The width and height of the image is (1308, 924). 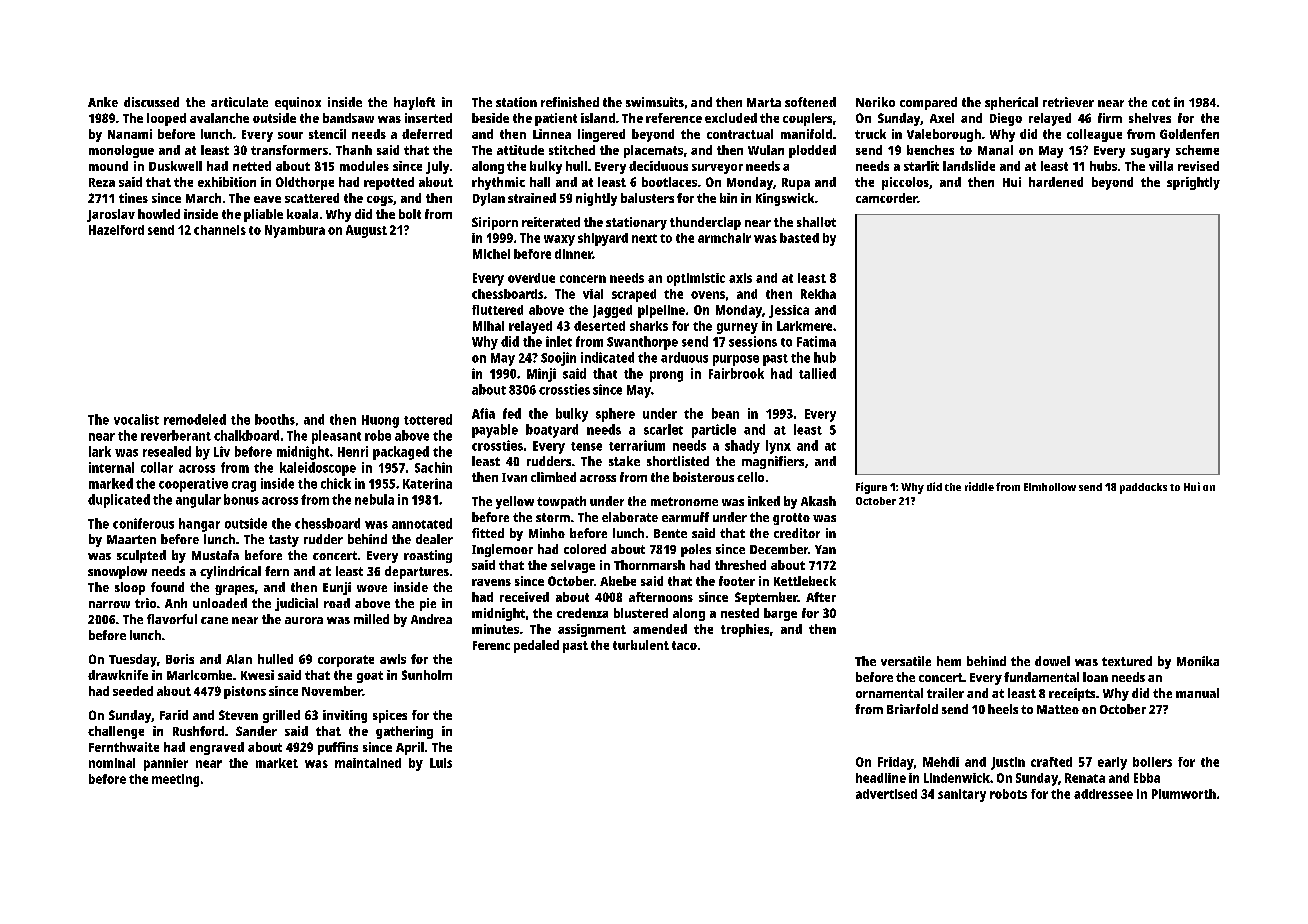 I want to click on tallied, so click(x=817, y=373).
